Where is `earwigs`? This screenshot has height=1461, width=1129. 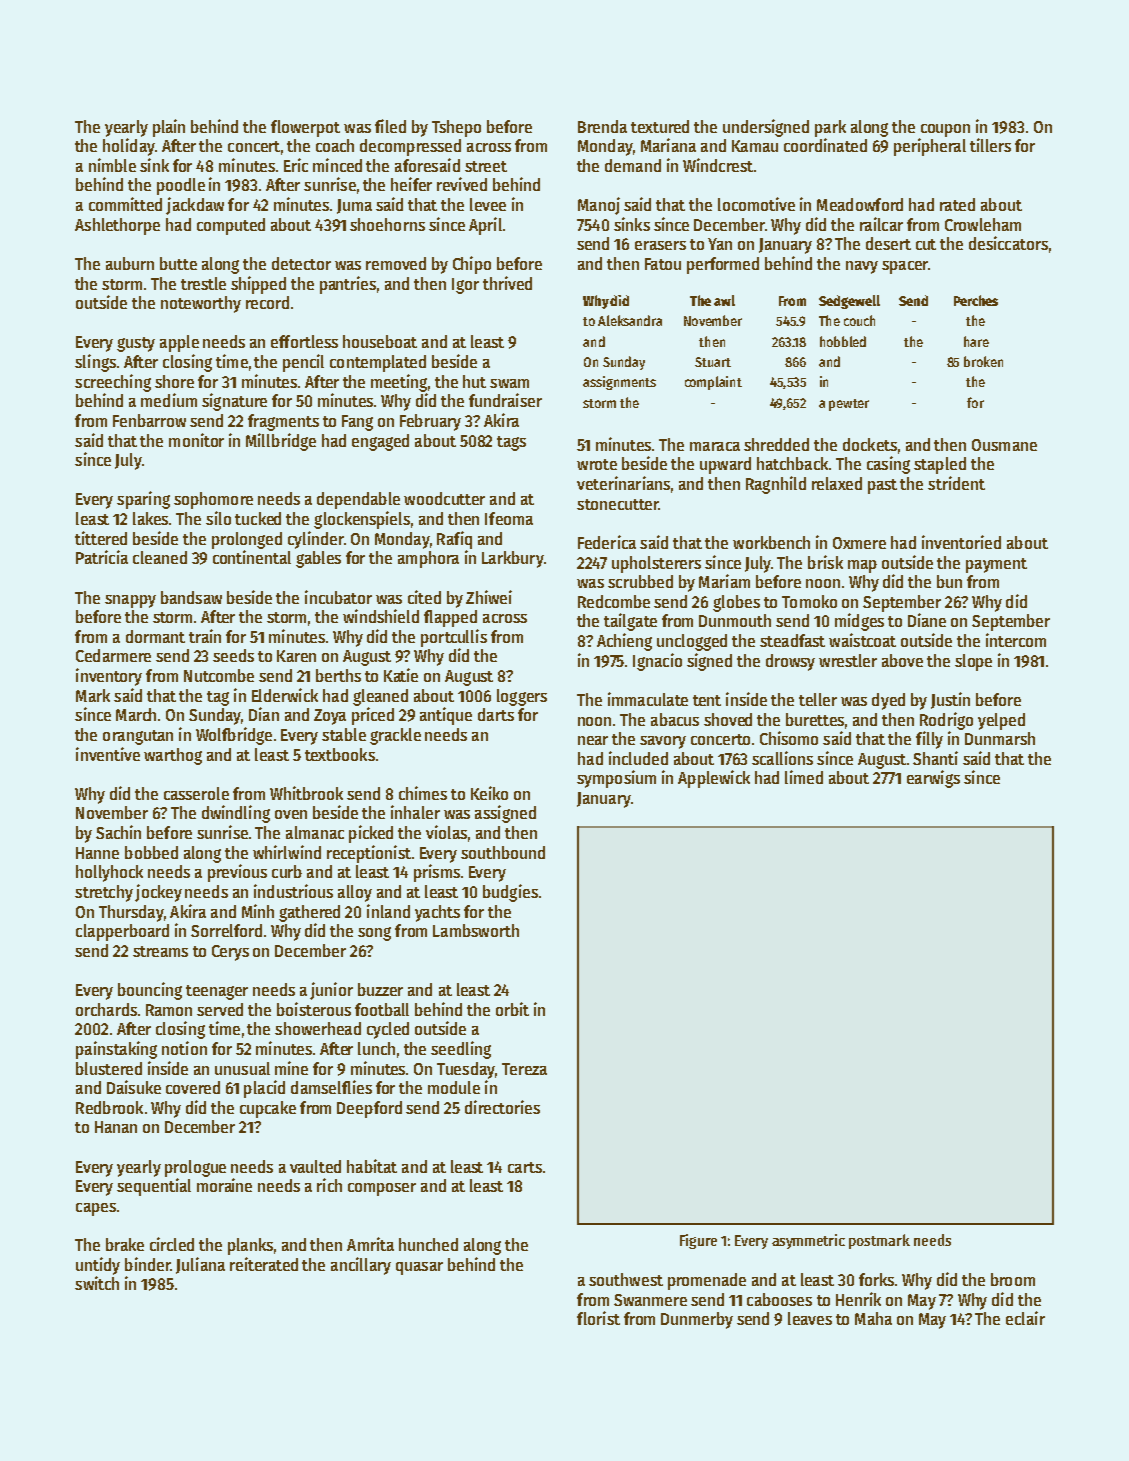 earwigs is located at coordinates (933, 779).
